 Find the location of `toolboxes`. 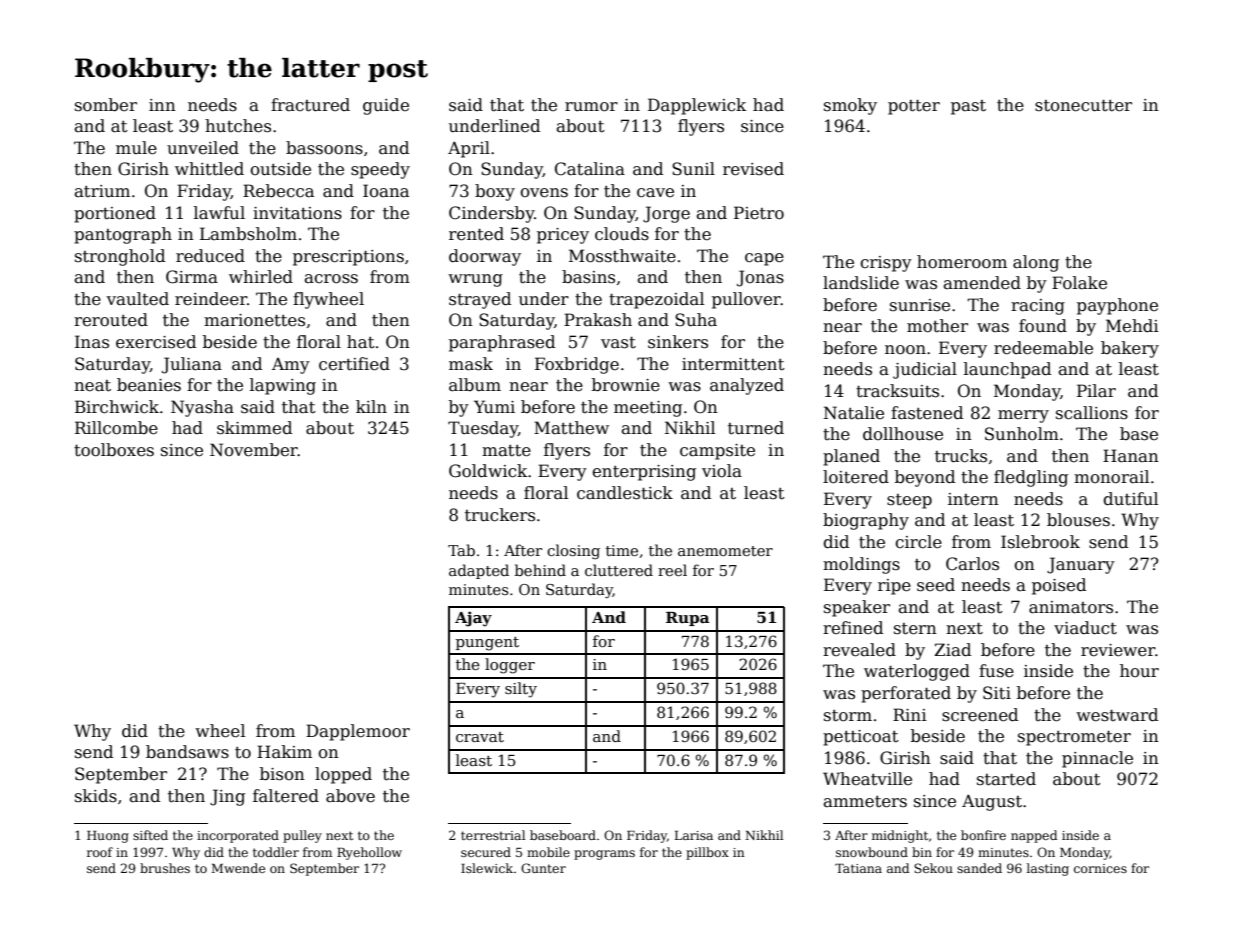

toolboxes is located at coordinates (114, 450).
